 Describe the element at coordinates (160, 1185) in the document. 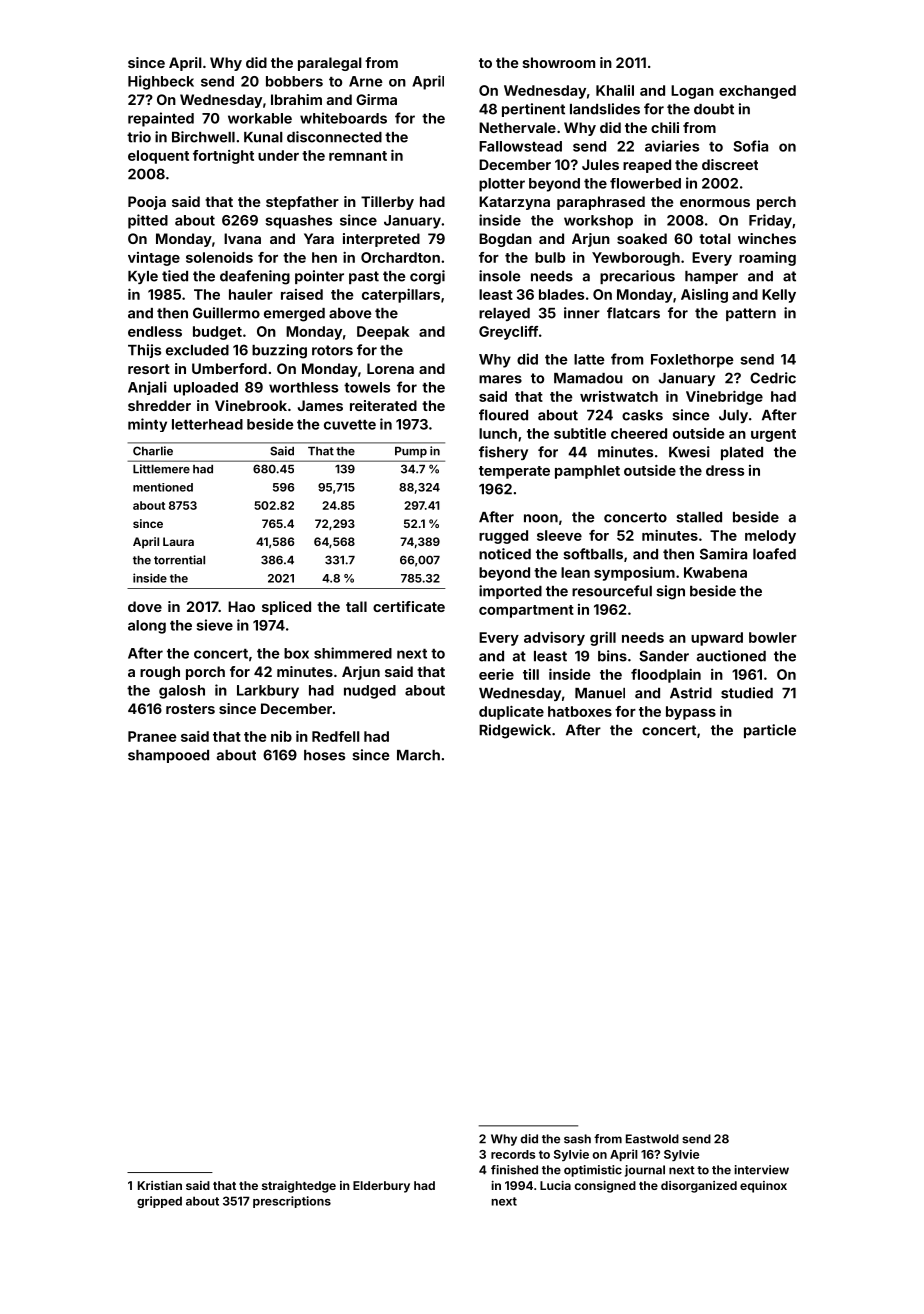

I see `Kristian` at that location.
